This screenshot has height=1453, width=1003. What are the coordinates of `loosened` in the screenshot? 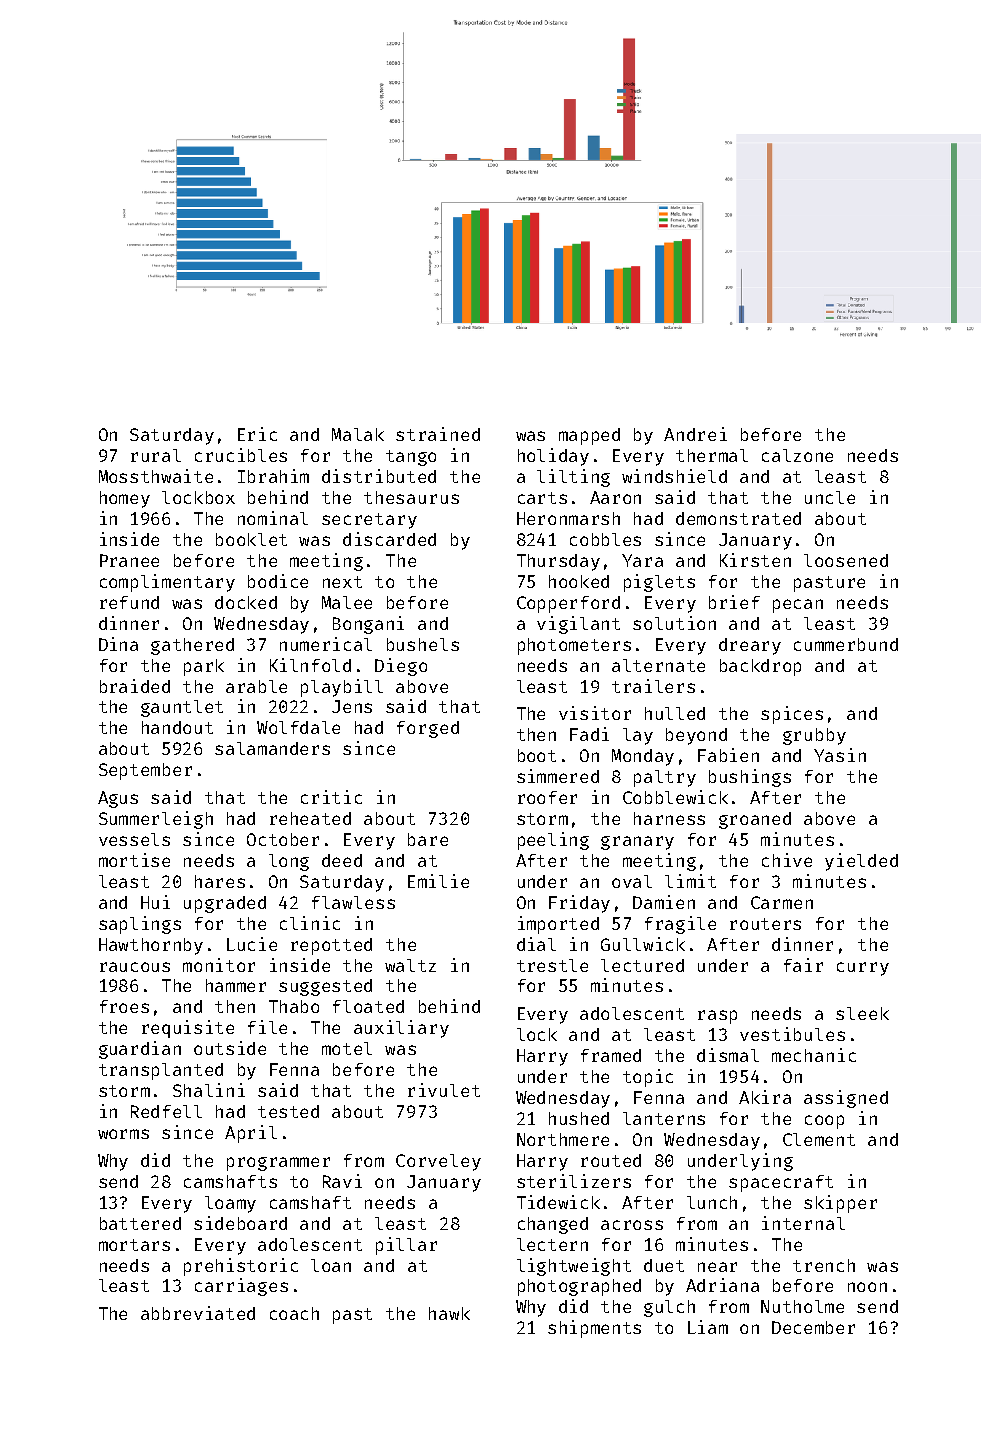 It's located at (846, 560).
